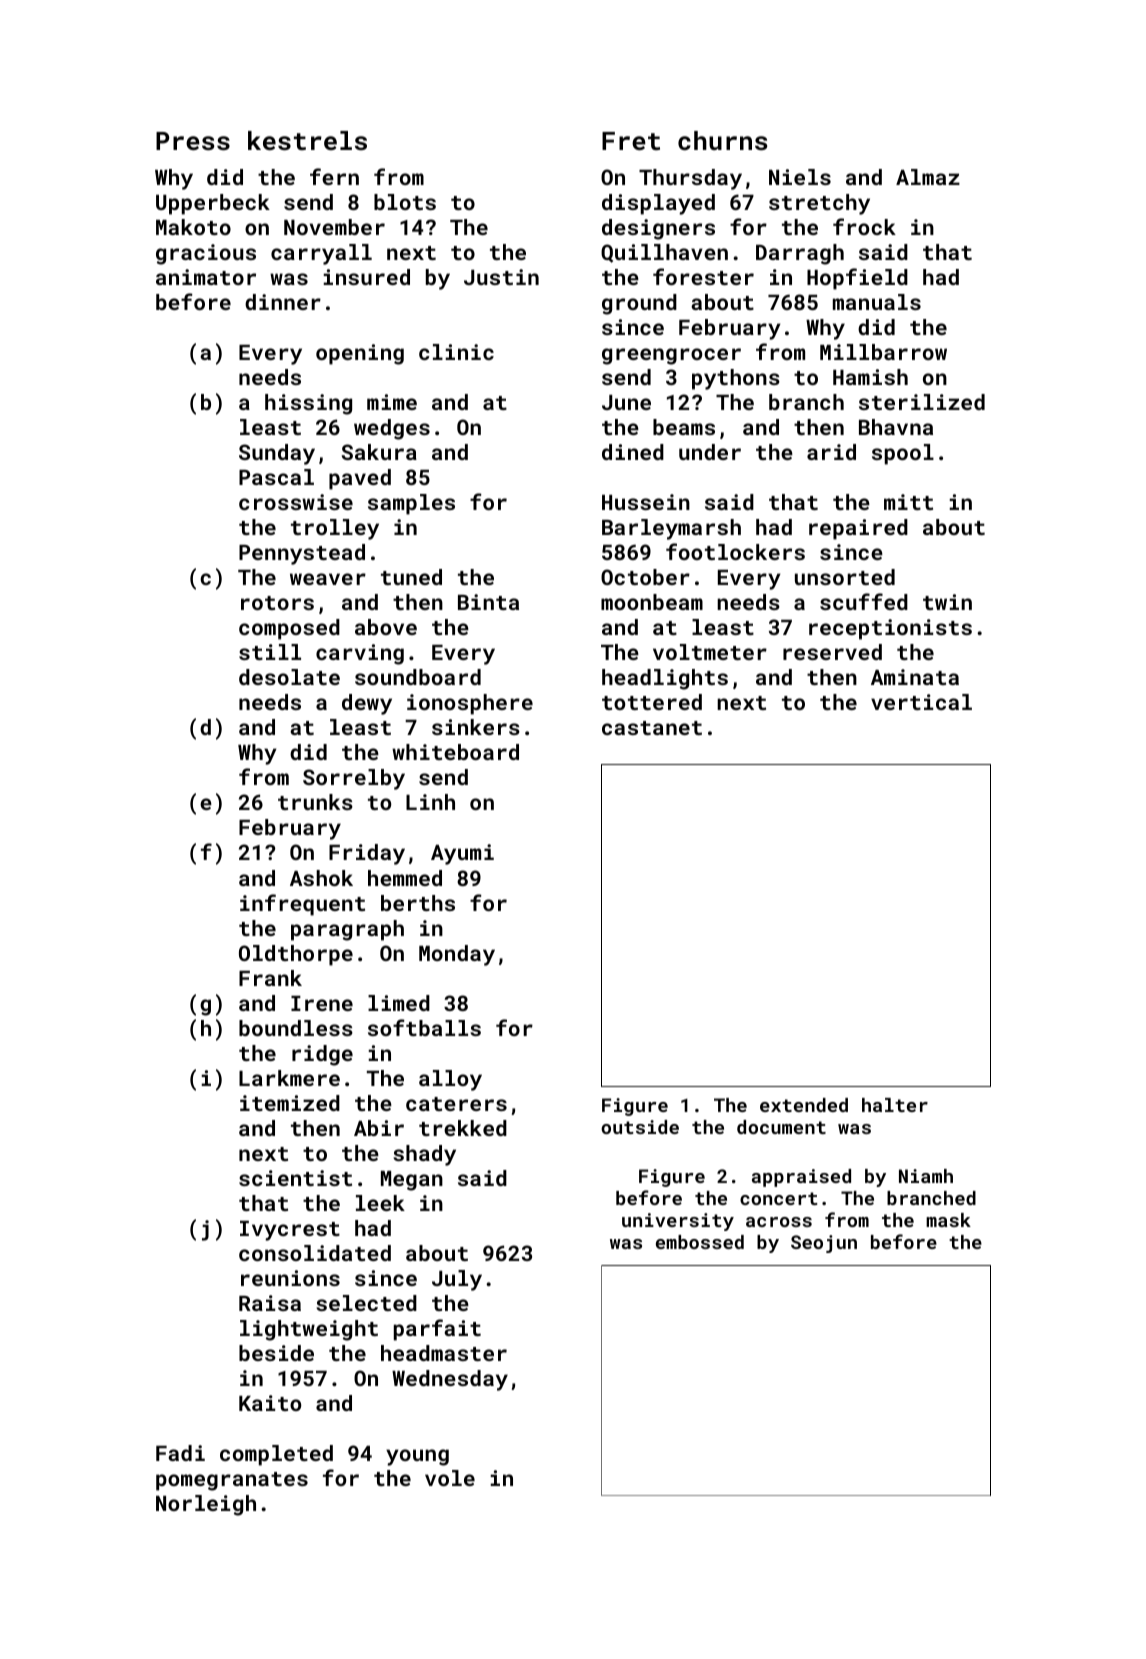  I want to click on halter, so click(895, 1105).
